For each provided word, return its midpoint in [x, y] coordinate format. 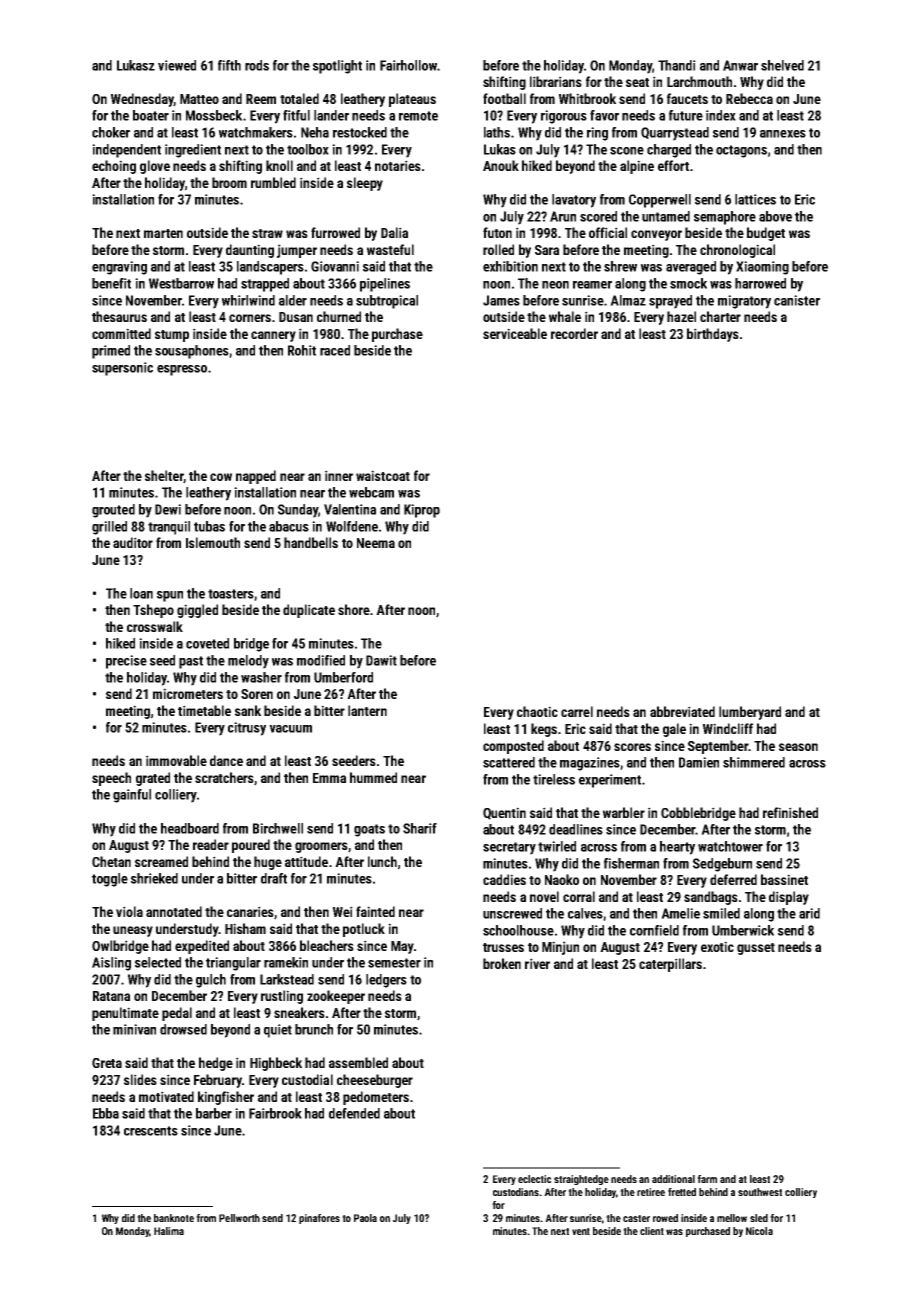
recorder [574, 333]
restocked [360, 132]
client [652, 1231]
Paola [365, 1218]
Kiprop [422, 511]
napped [256, 477]
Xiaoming [762, 268]
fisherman [631, 863]
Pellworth [239, 1218]
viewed [177, 65]
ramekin [286, 962]
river [537, 963]
